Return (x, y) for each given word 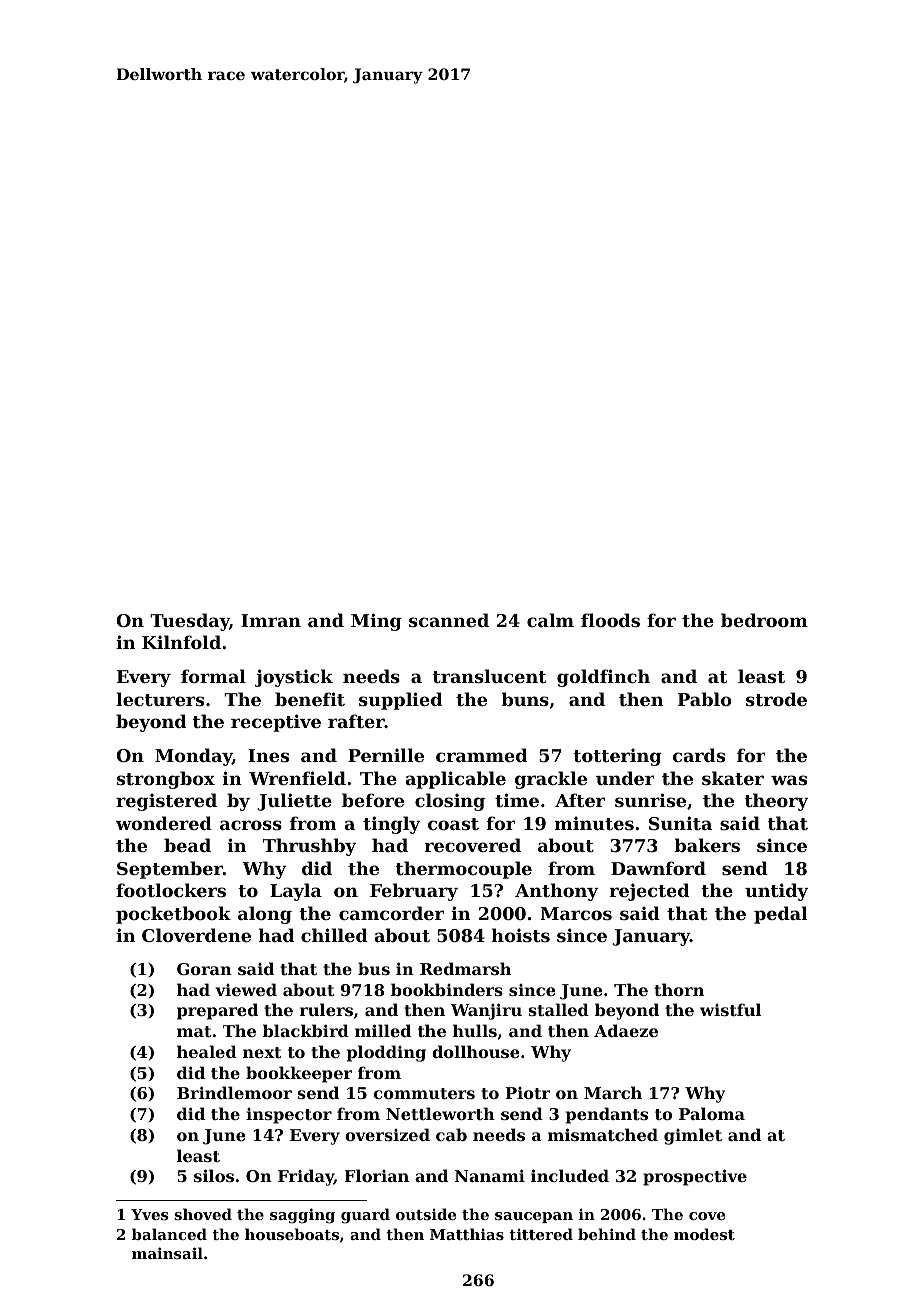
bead (187, 845)
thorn (679, 989)
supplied (400, 701)
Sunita (680, 823)
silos (214, 1175)
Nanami (490, 1176)
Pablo (705, 699)
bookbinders (447, 989)
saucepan (534, 1217)
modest (704, 1234)
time (517, 800)
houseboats (292, 1234)
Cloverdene (196, 935)
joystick (294, 678)
